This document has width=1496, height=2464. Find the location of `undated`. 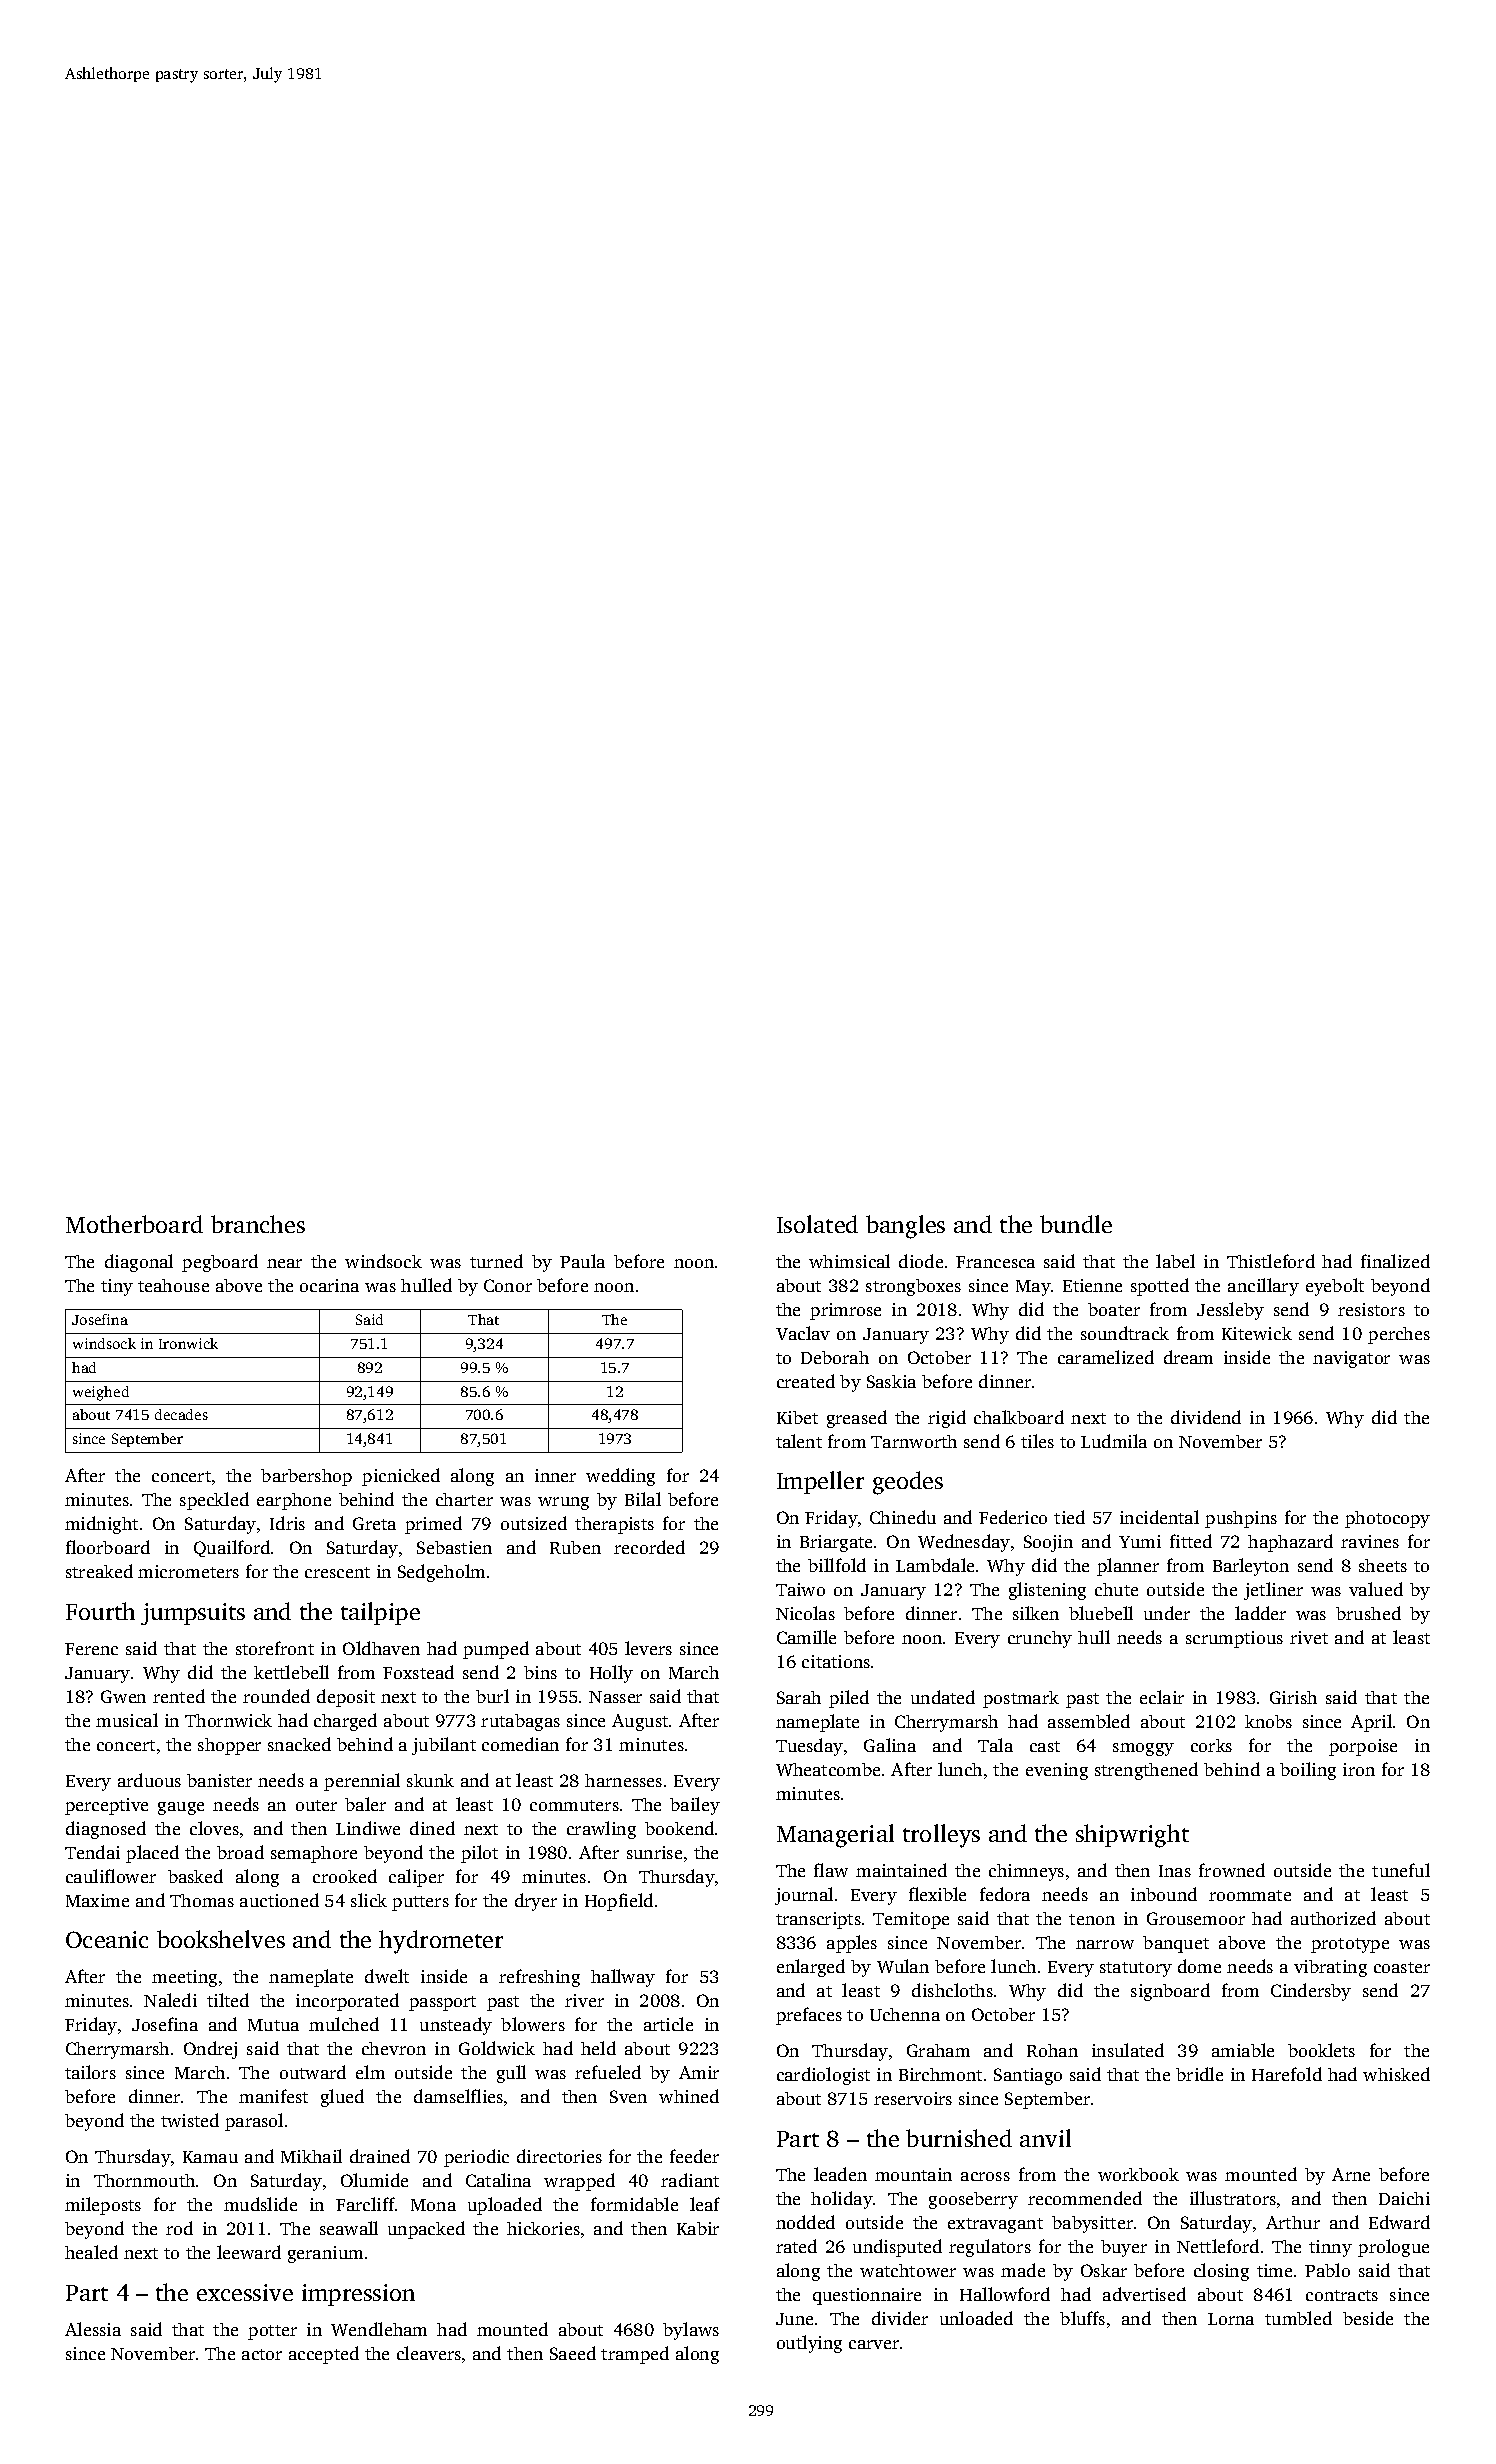

undated is located at coordinates (943, 1697).
